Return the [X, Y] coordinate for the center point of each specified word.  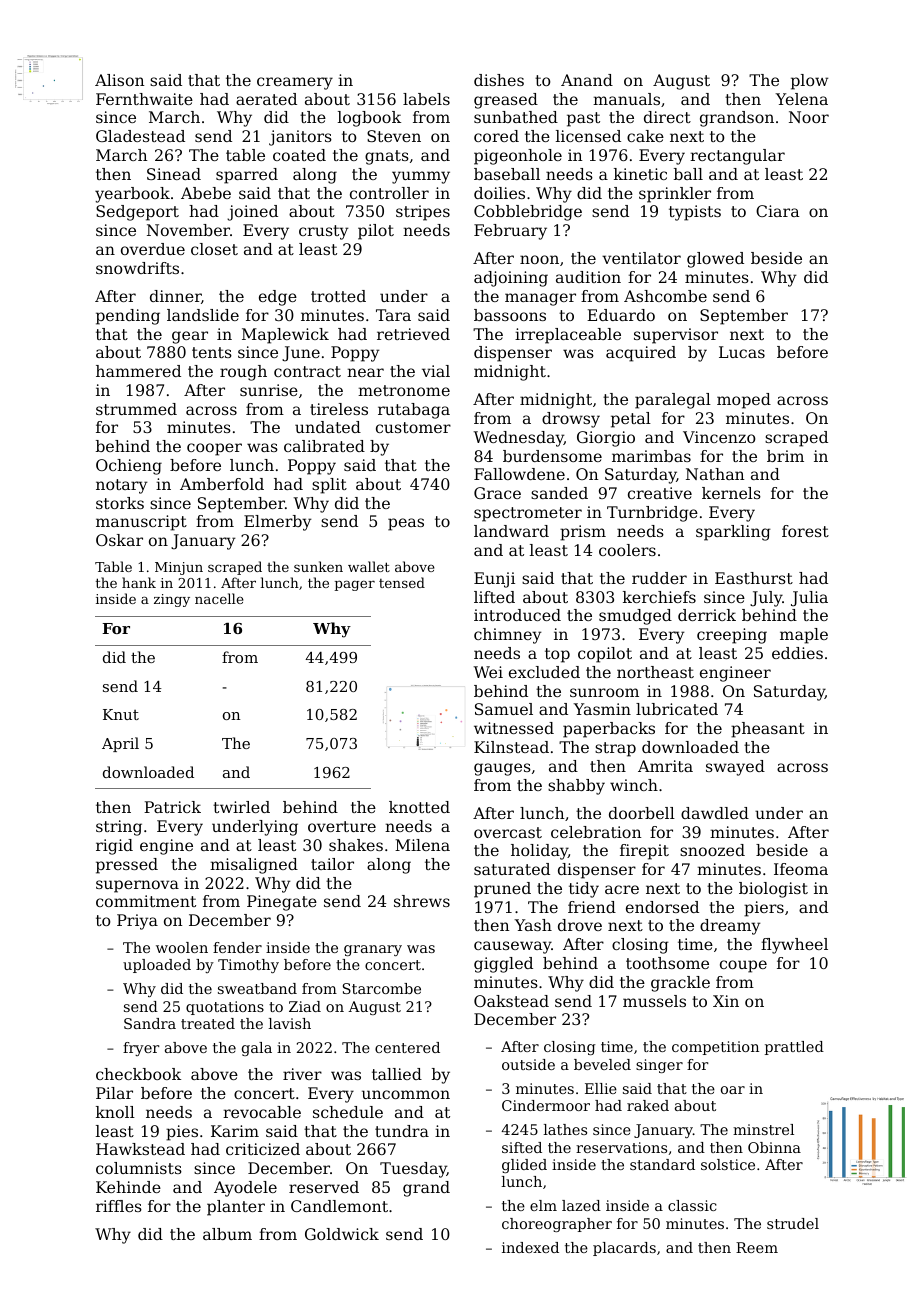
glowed [715, 260]
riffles [119, 1206]
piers [764, 909]
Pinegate [282, 903]
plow [809, 82]
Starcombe [382, 988]
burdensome [552, 456]
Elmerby [278, 523]
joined [252, 213]
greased [506, 101]
